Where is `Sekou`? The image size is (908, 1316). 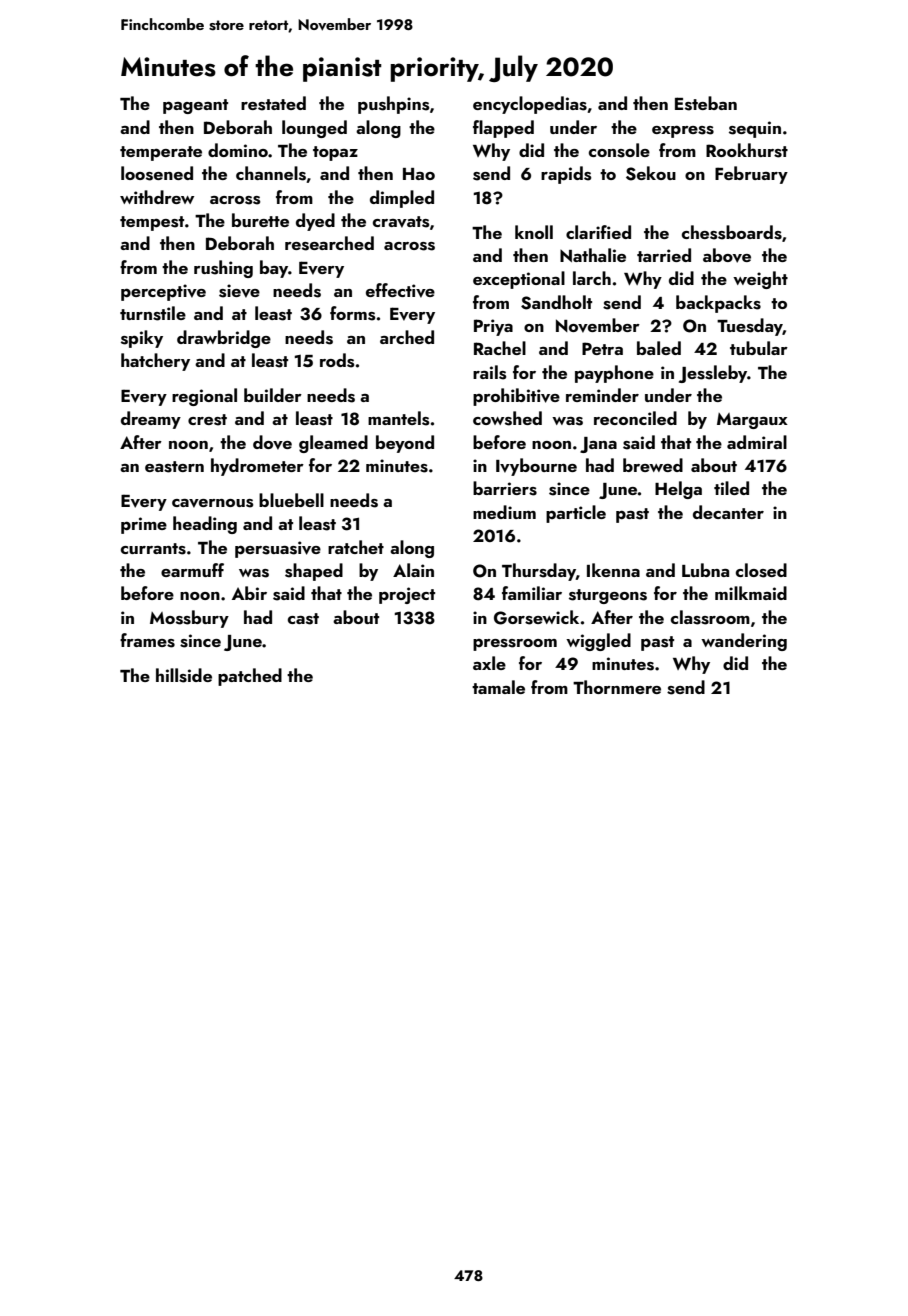
Sekou is located at coordinates (651, 173).
